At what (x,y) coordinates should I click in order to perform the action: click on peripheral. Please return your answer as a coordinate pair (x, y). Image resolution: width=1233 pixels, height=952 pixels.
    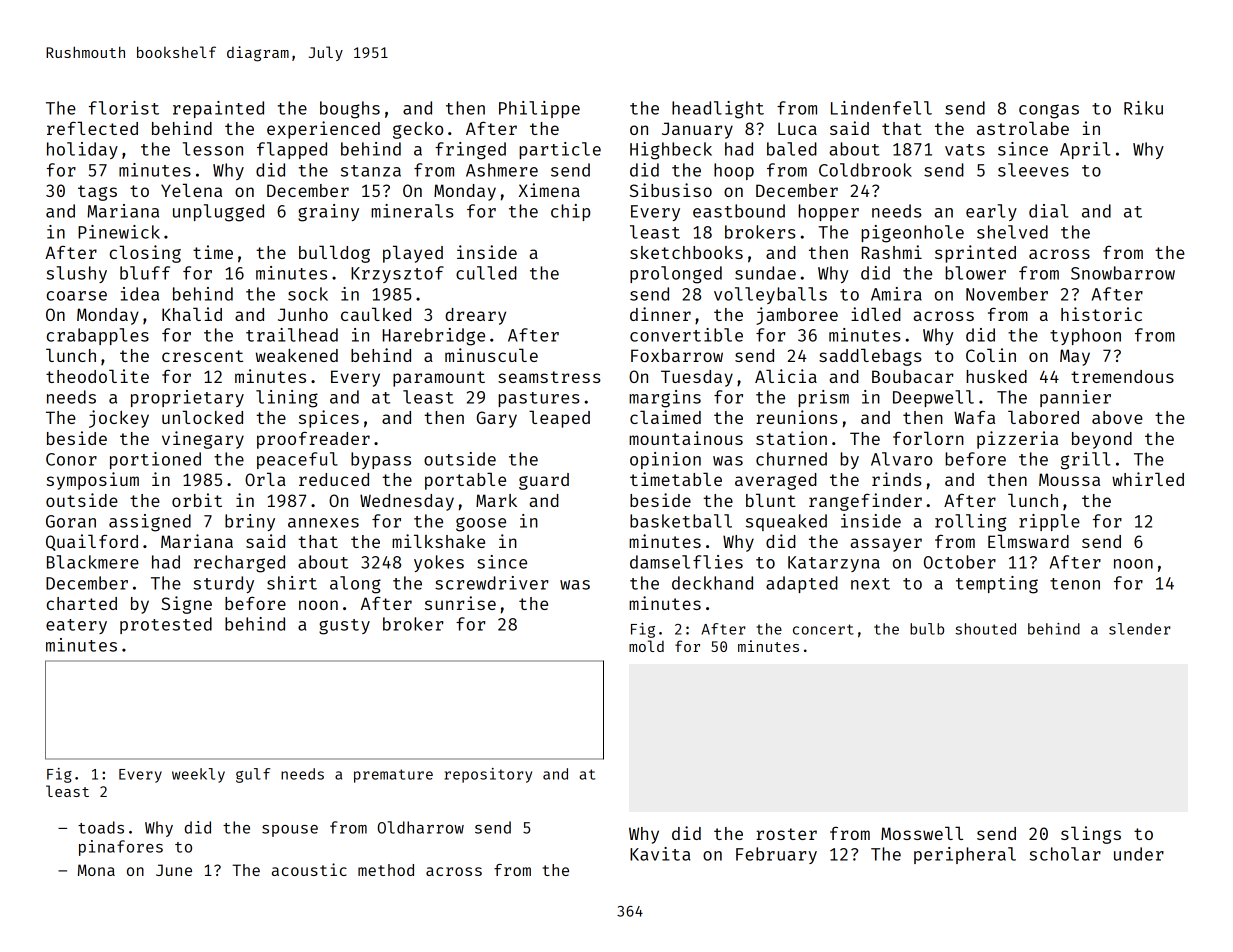
    Looking at the image, I should click on (965, 855).
